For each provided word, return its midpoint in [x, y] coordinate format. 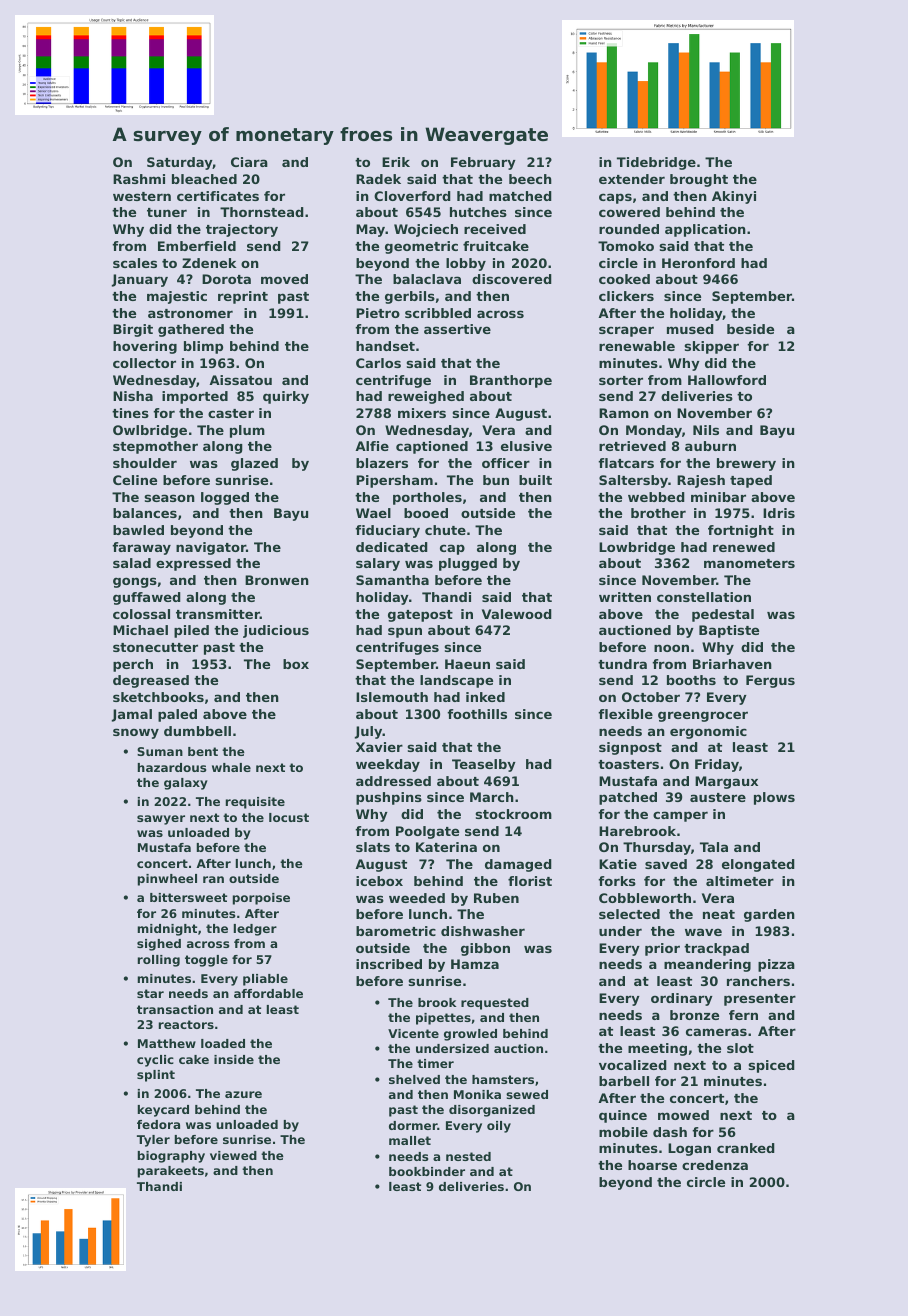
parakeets [171, 1172]
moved [284, 279]
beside [750, 329]
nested [468, 1156]
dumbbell [197, 731]
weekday [388, 765]
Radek [378, 179]
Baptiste [729, 631]
